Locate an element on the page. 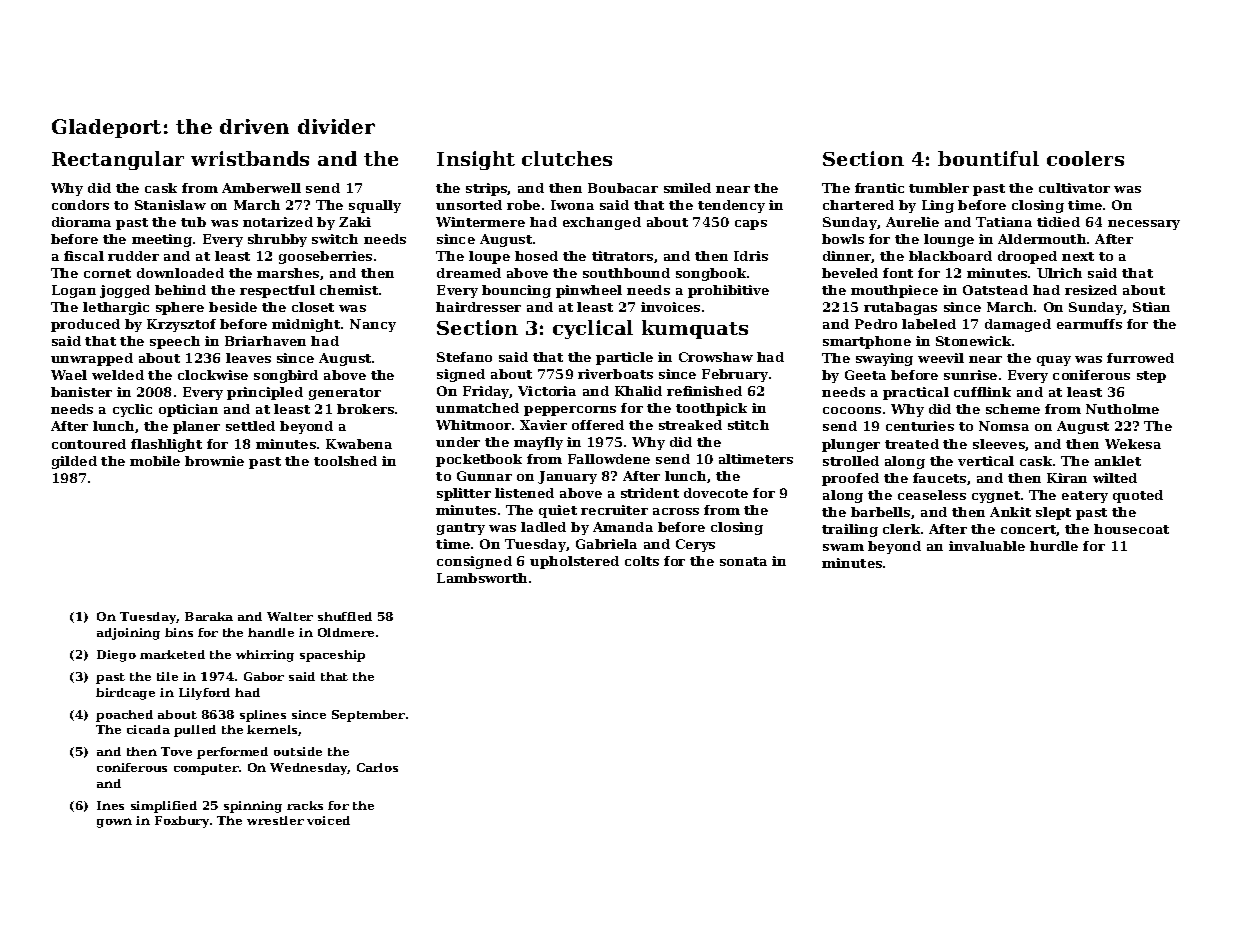  wristbands is located at coordinates (250, 158).
